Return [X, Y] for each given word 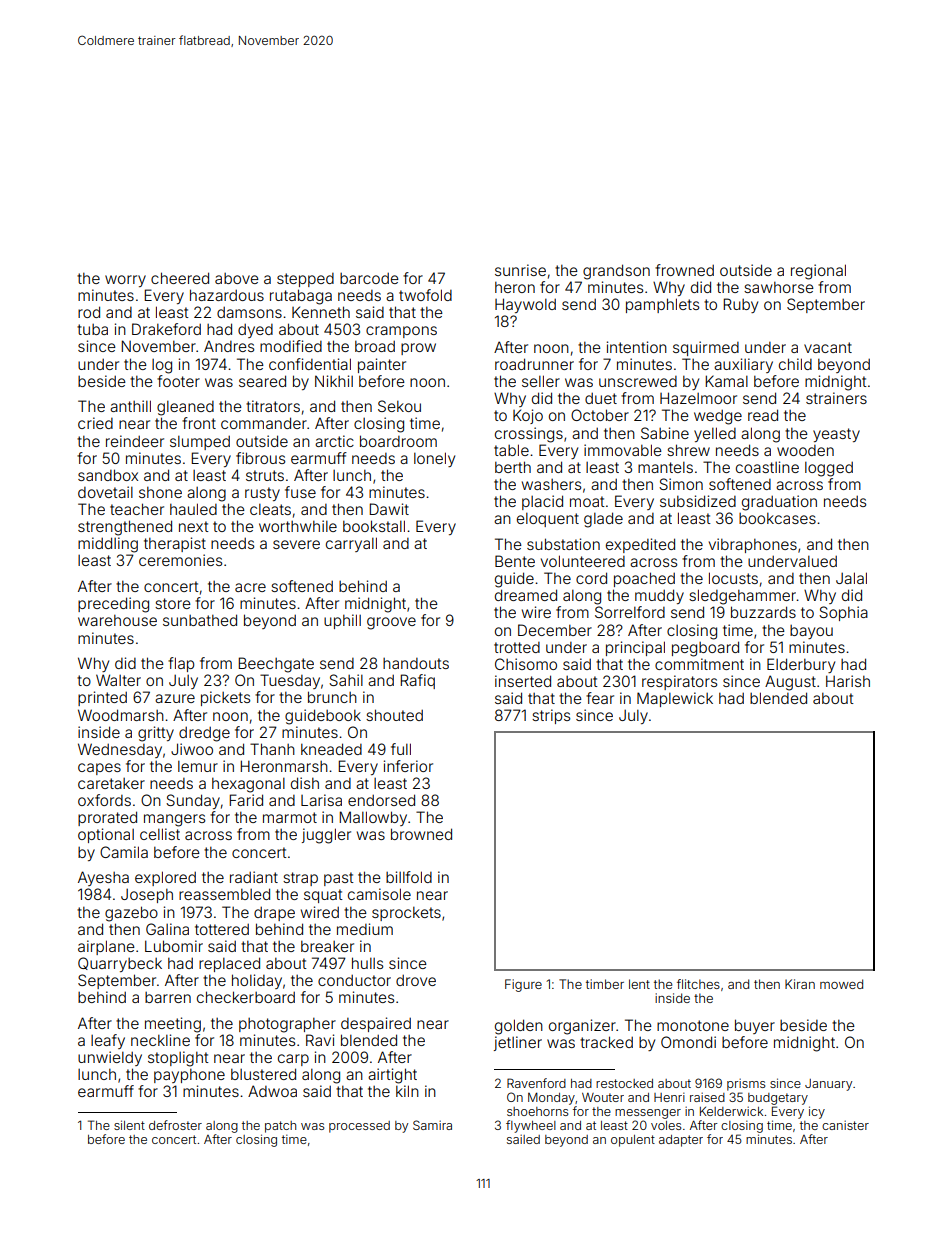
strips [551, 716]
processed [359, 1127]
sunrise [520, 270]
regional [818, 272]
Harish [848, 681]
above [237, 278]
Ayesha [103, 878]
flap [181, 664]
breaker [327, 946]
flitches [698, 984]
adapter [681, 1141]
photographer [287, 1025]
